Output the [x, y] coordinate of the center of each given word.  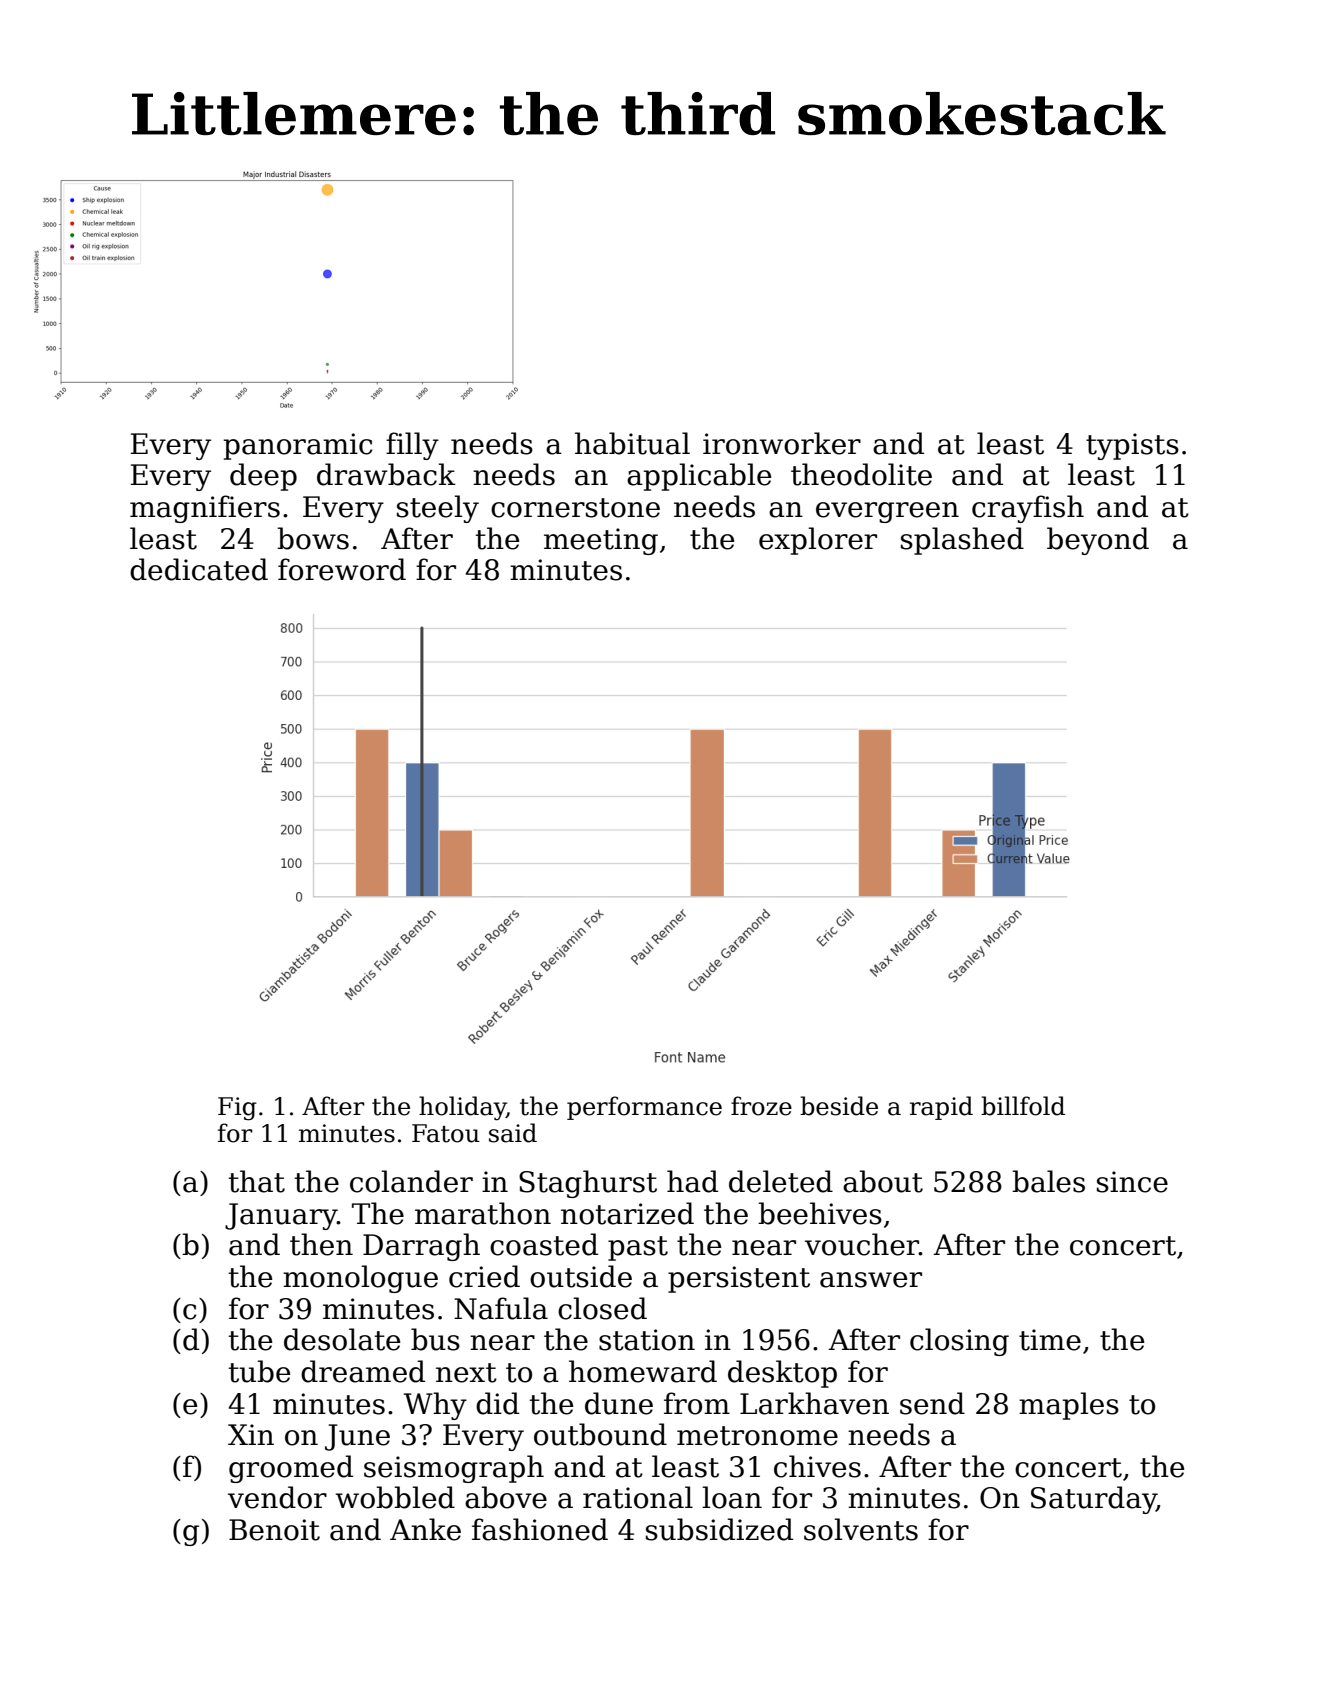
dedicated [199, 569]
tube [259, 1371]
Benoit [274, 1530]
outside [581, 1276]
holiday [462, 1108]
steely [438, 509]
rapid [941, 1108]
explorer [818, 541]
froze [761, 1106]
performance [644, 1108]
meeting [601, 541]
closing [959, 1342]
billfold [1023, 1106]
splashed [962, 541]
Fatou [446, 1133]
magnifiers [205, 509]
